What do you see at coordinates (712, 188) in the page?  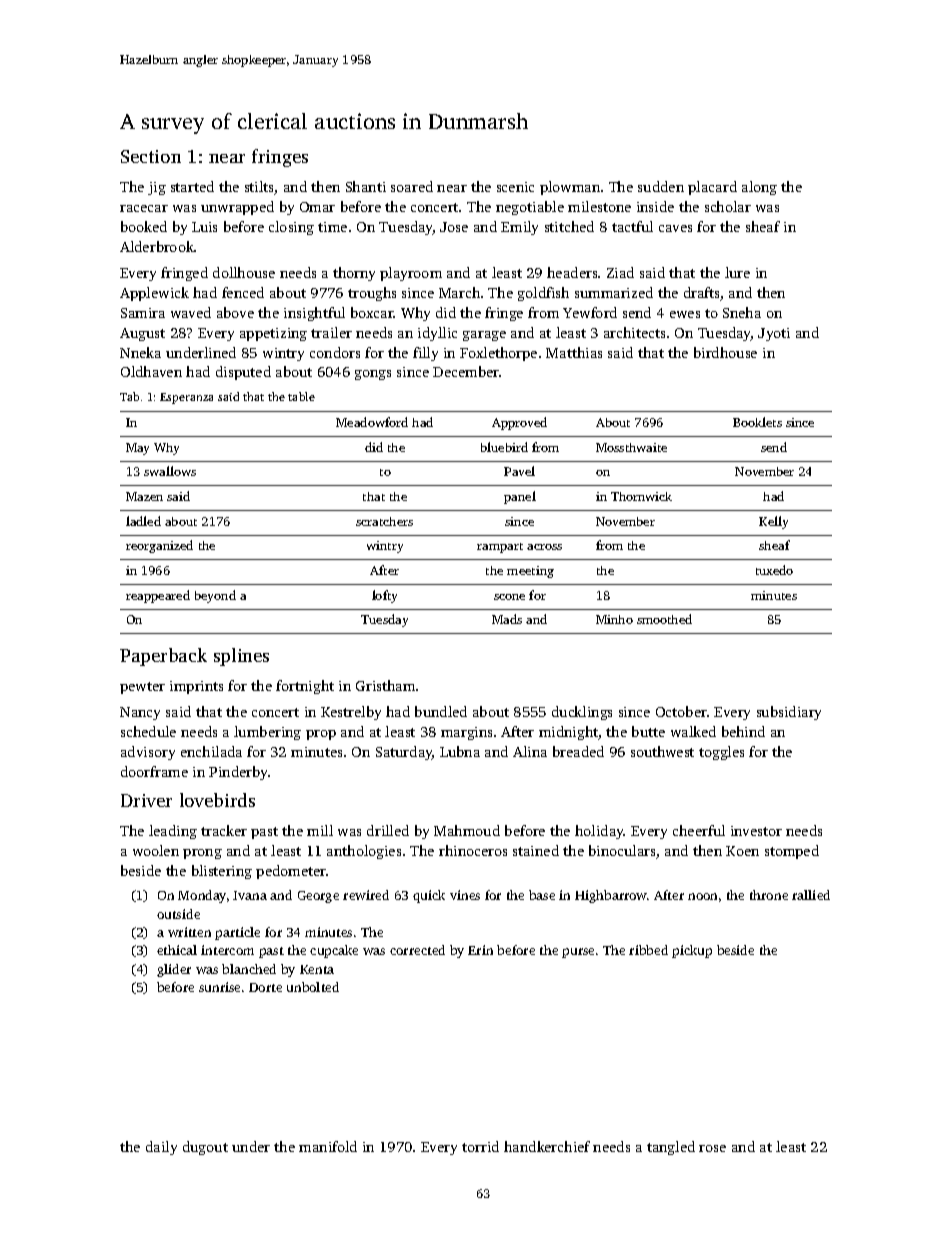 I see `placard` at bounding box center [712, 188].
